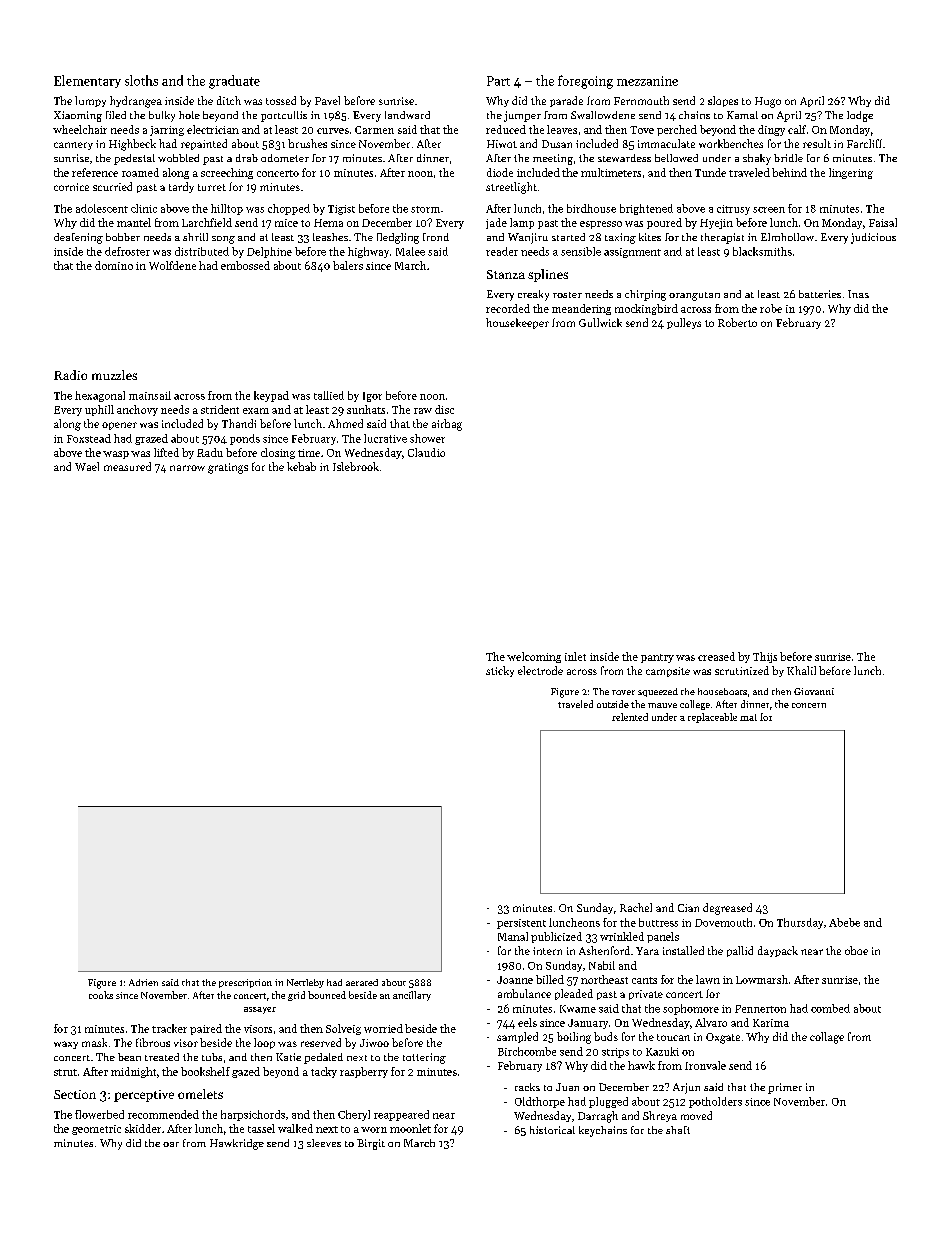  Describe the element at coordinates (141, 80) in the screenshot. I see `sloths` at that location.
